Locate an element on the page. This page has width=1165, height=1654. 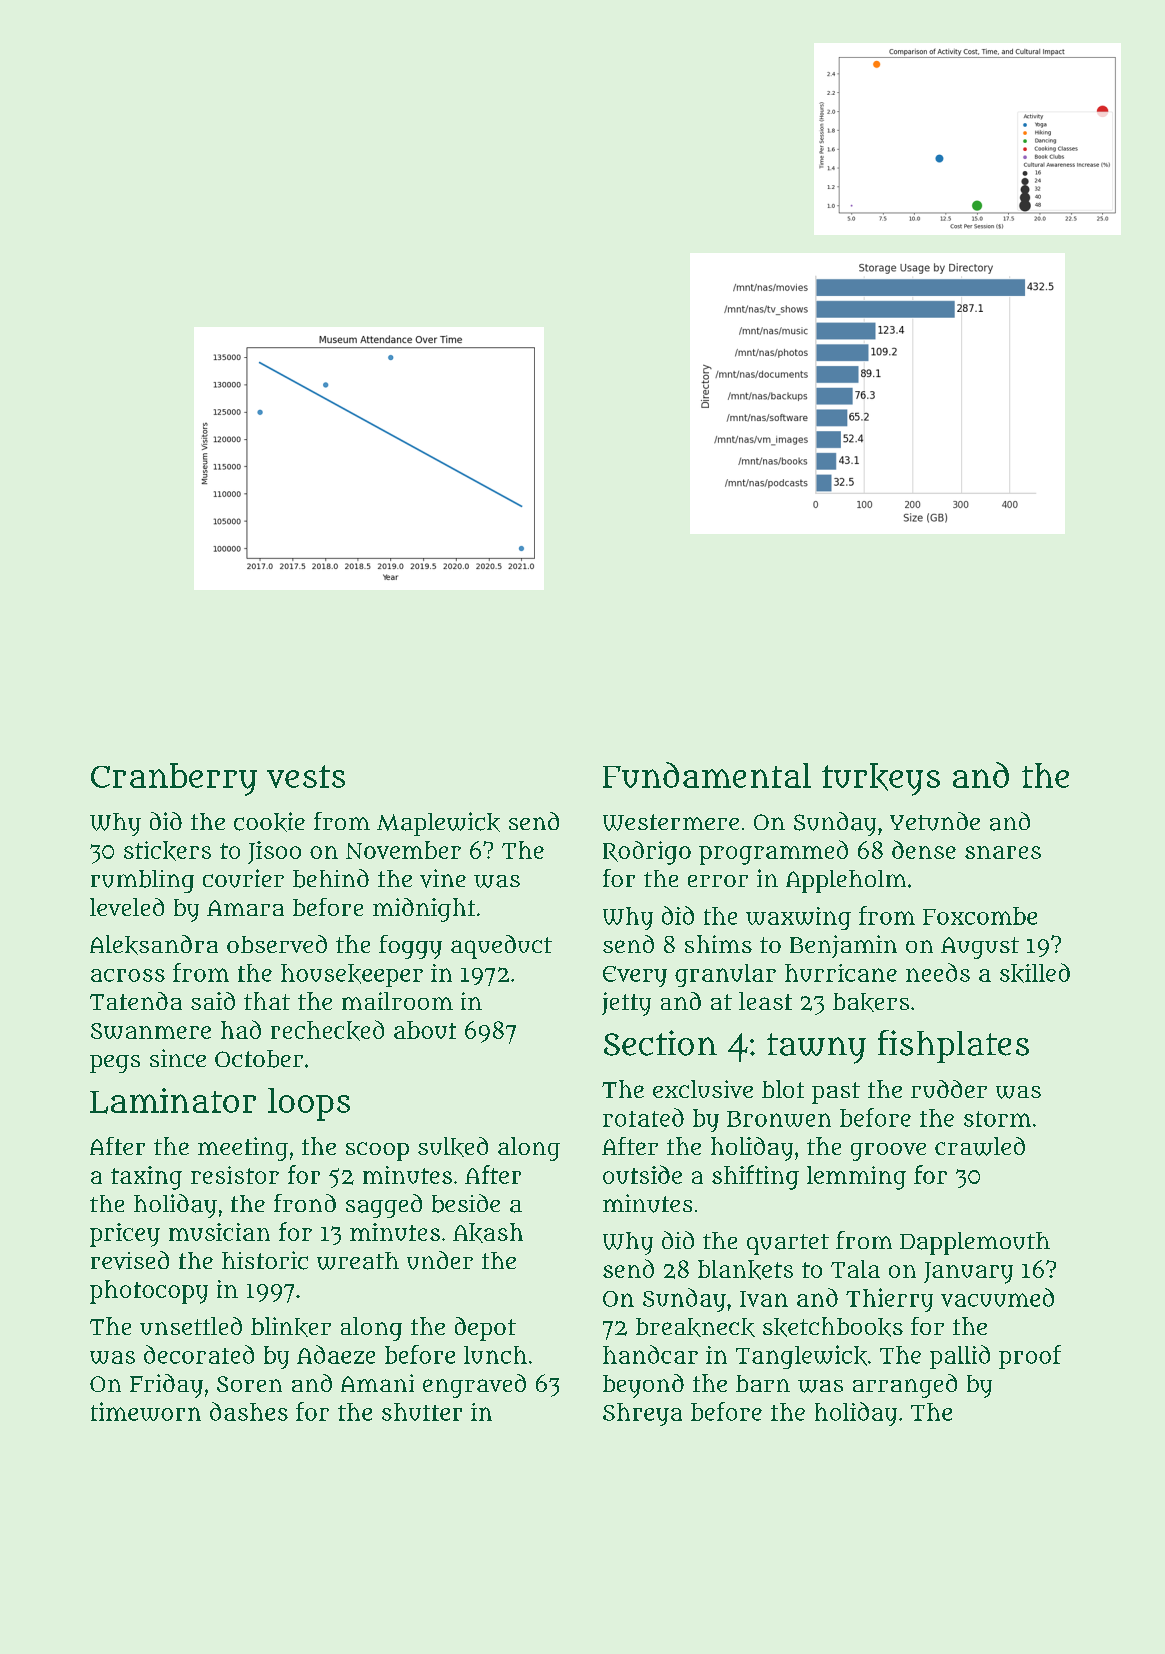
midnight is located at coordinates (424, 910).
